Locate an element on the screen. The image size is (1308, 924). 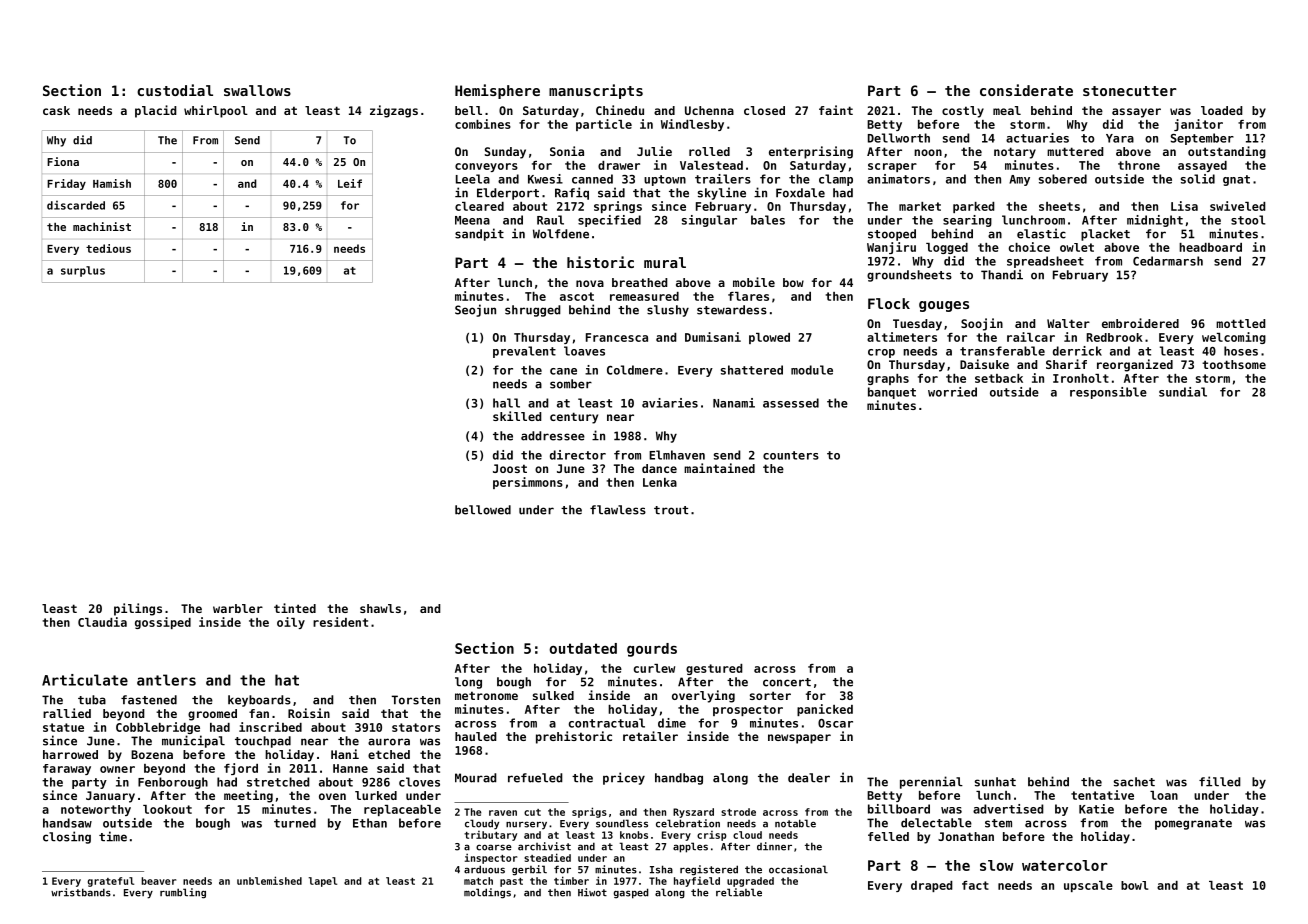
mottled is located at coordinates (1241, 323).
